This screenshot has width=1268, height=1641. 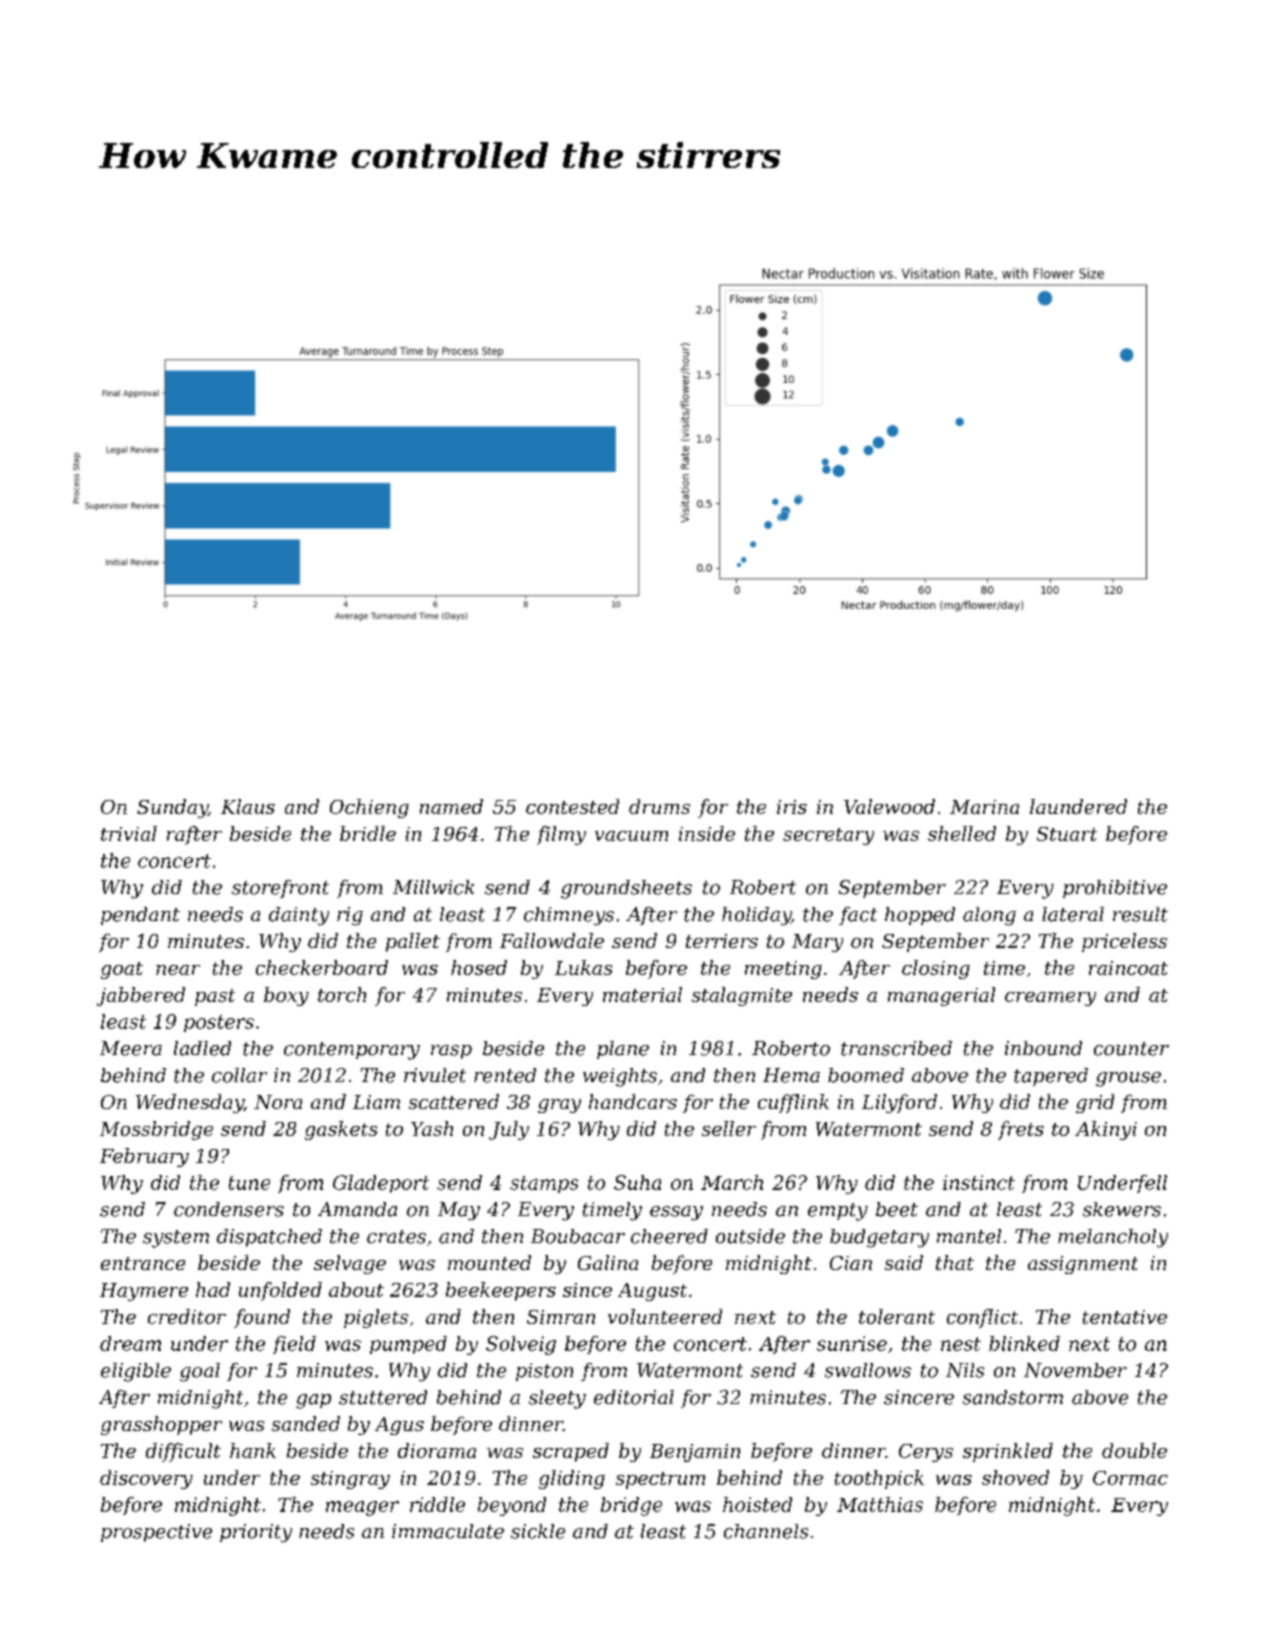 I want to click on plane, so click(x=623, y=1050).
